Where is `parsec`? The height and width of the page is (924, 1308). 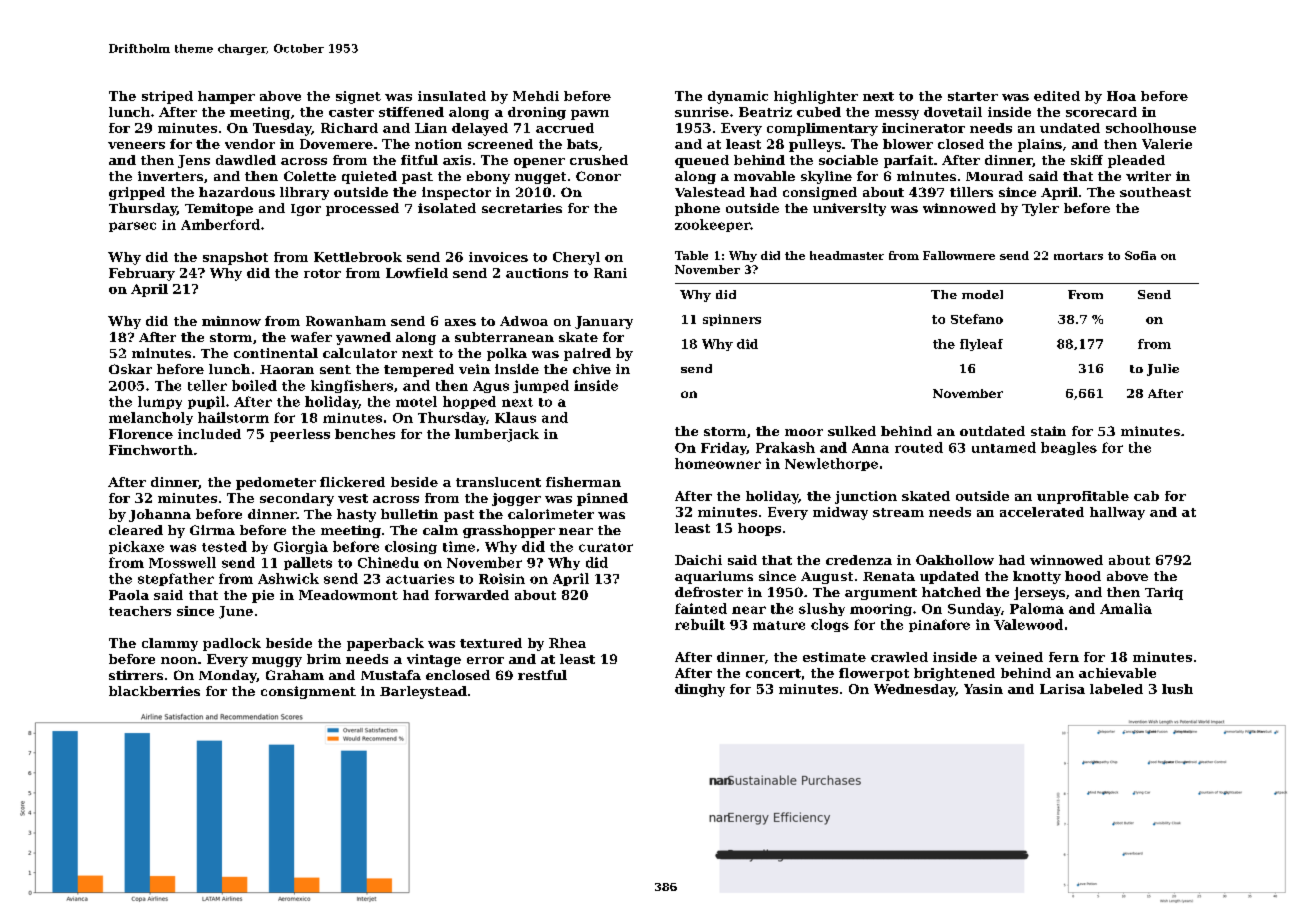
parsec is located at coordinates (132, 227).
